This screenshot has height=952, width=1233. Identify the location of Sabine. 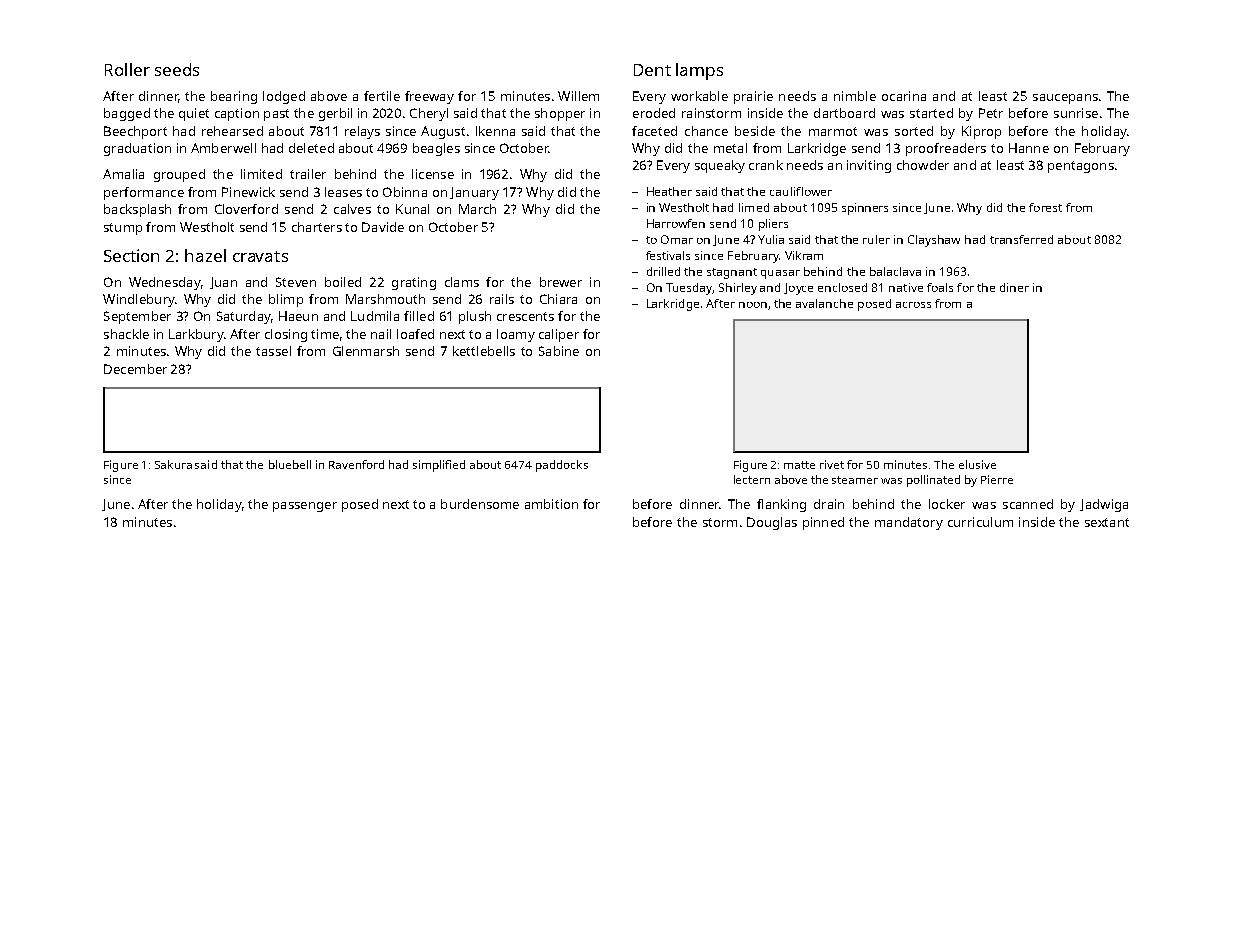
(559, 351).
